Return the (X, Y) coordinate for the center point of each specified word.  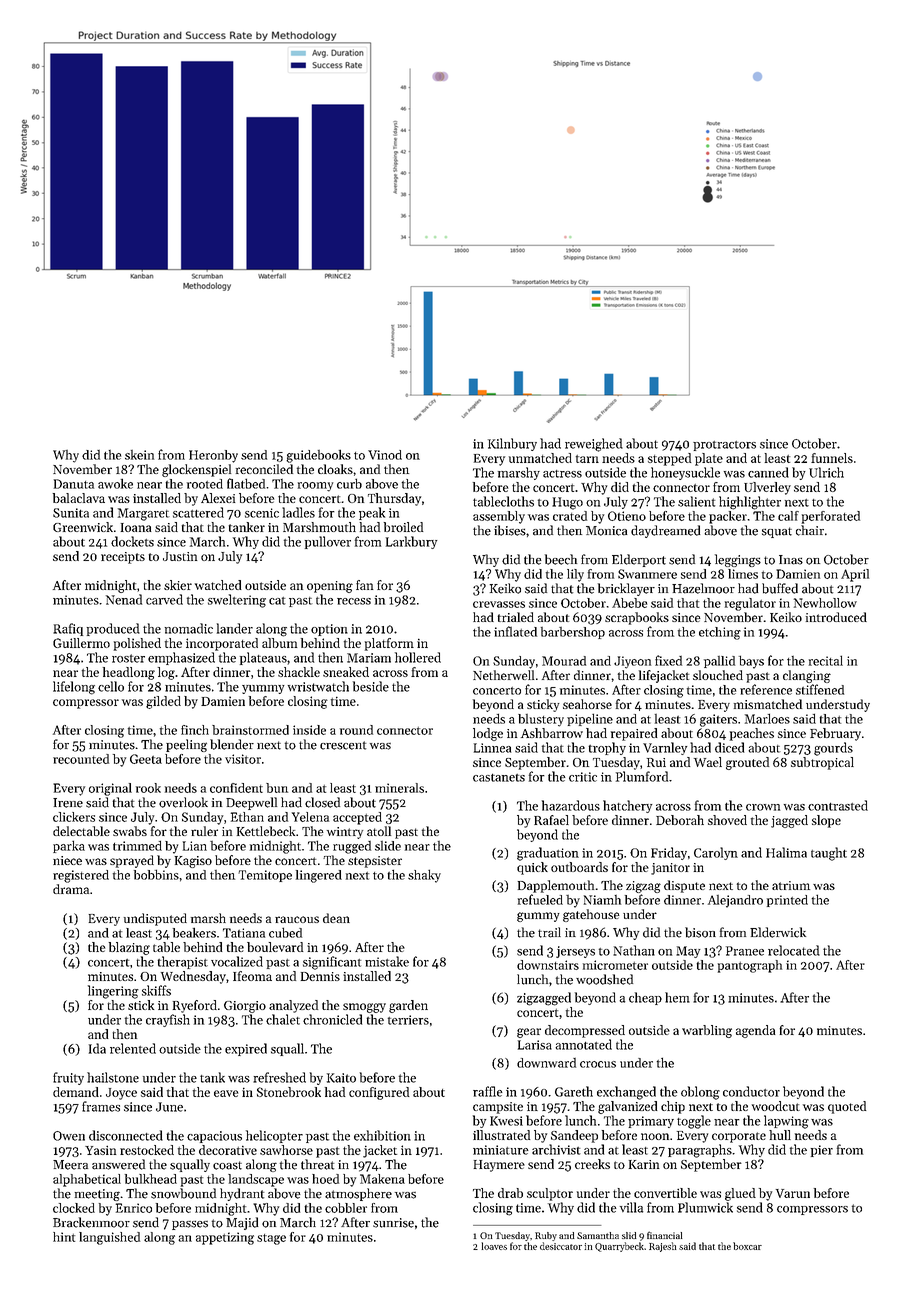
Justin (180, 556)
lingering (113, 992)
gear (529, 1033)
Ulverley (767, 488)
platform (389, 644)
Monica (606, 531)
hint (64, 1237)
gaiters (718, 720)
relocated (794, 950)
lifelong (74, 688)
